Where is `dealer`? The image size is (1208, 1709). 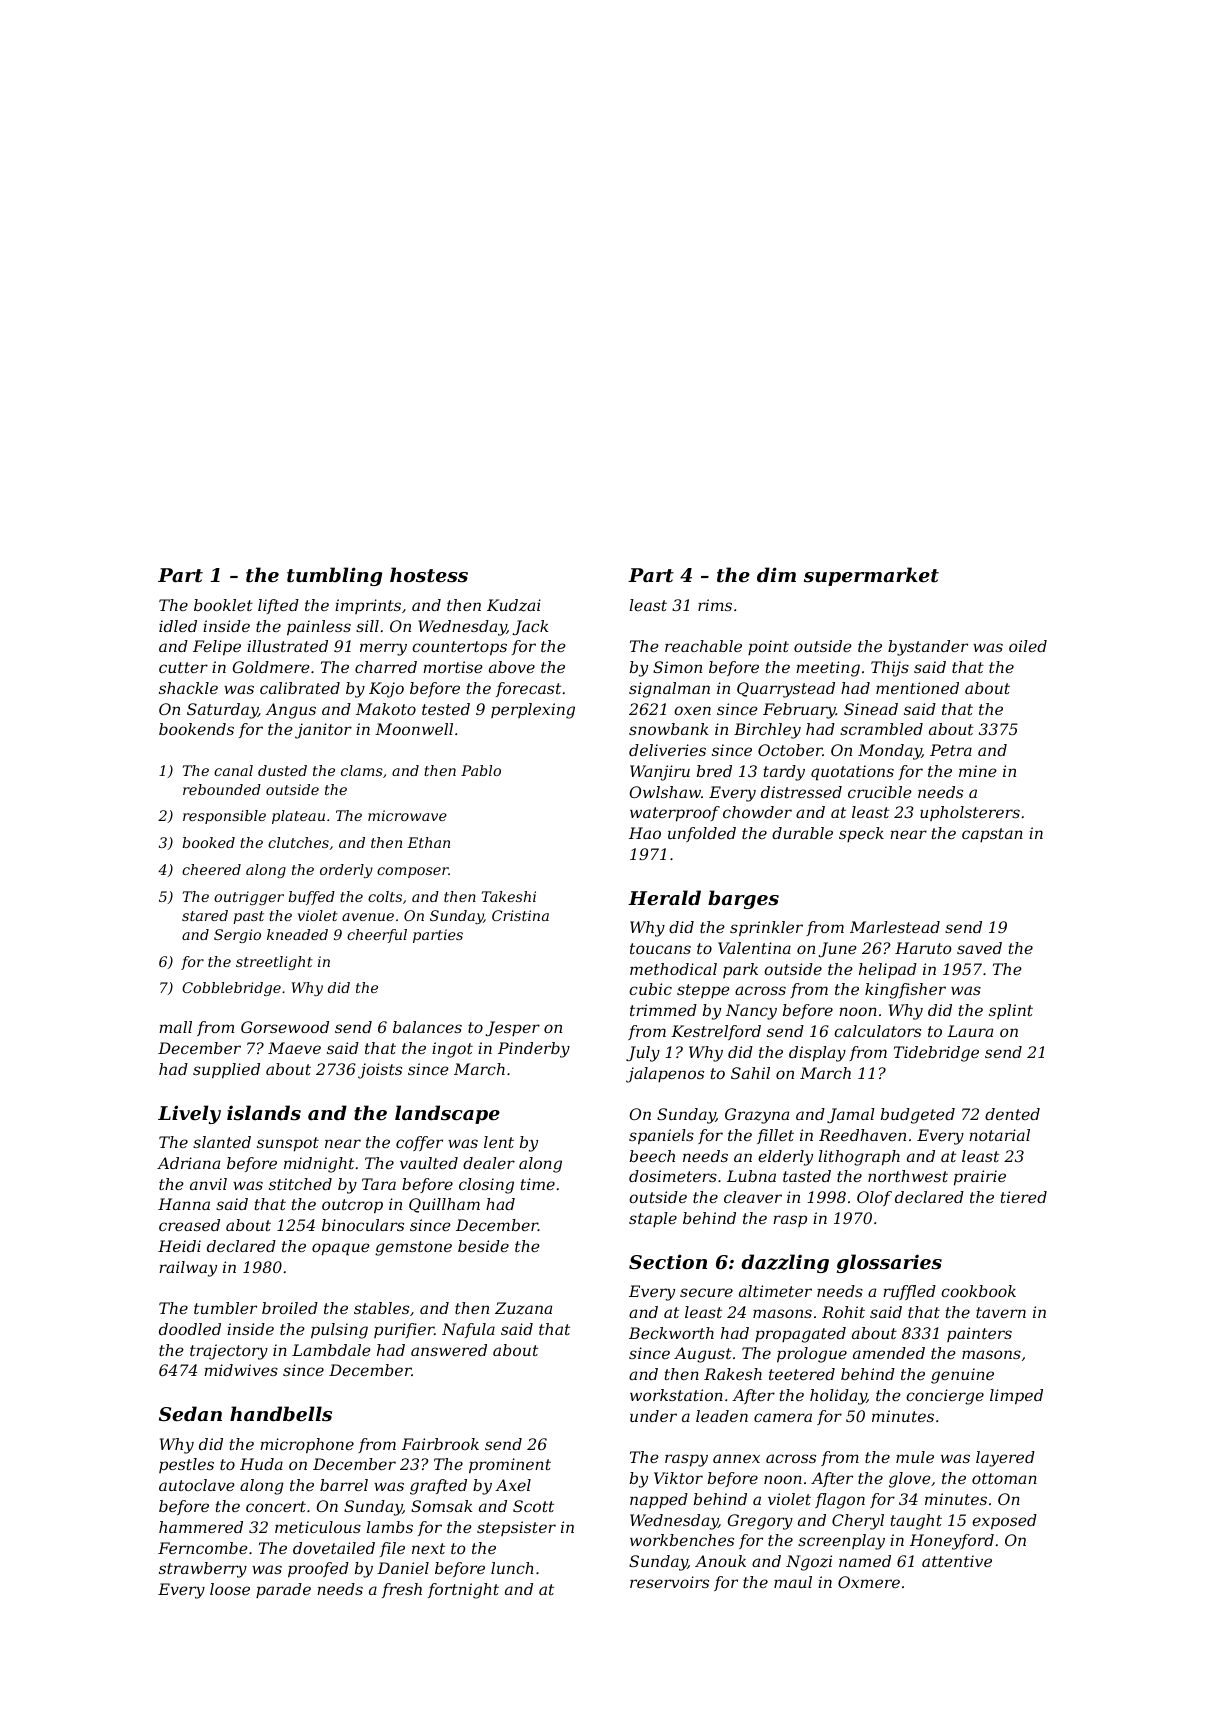
dealer is located at coordinates (489, 1163).
